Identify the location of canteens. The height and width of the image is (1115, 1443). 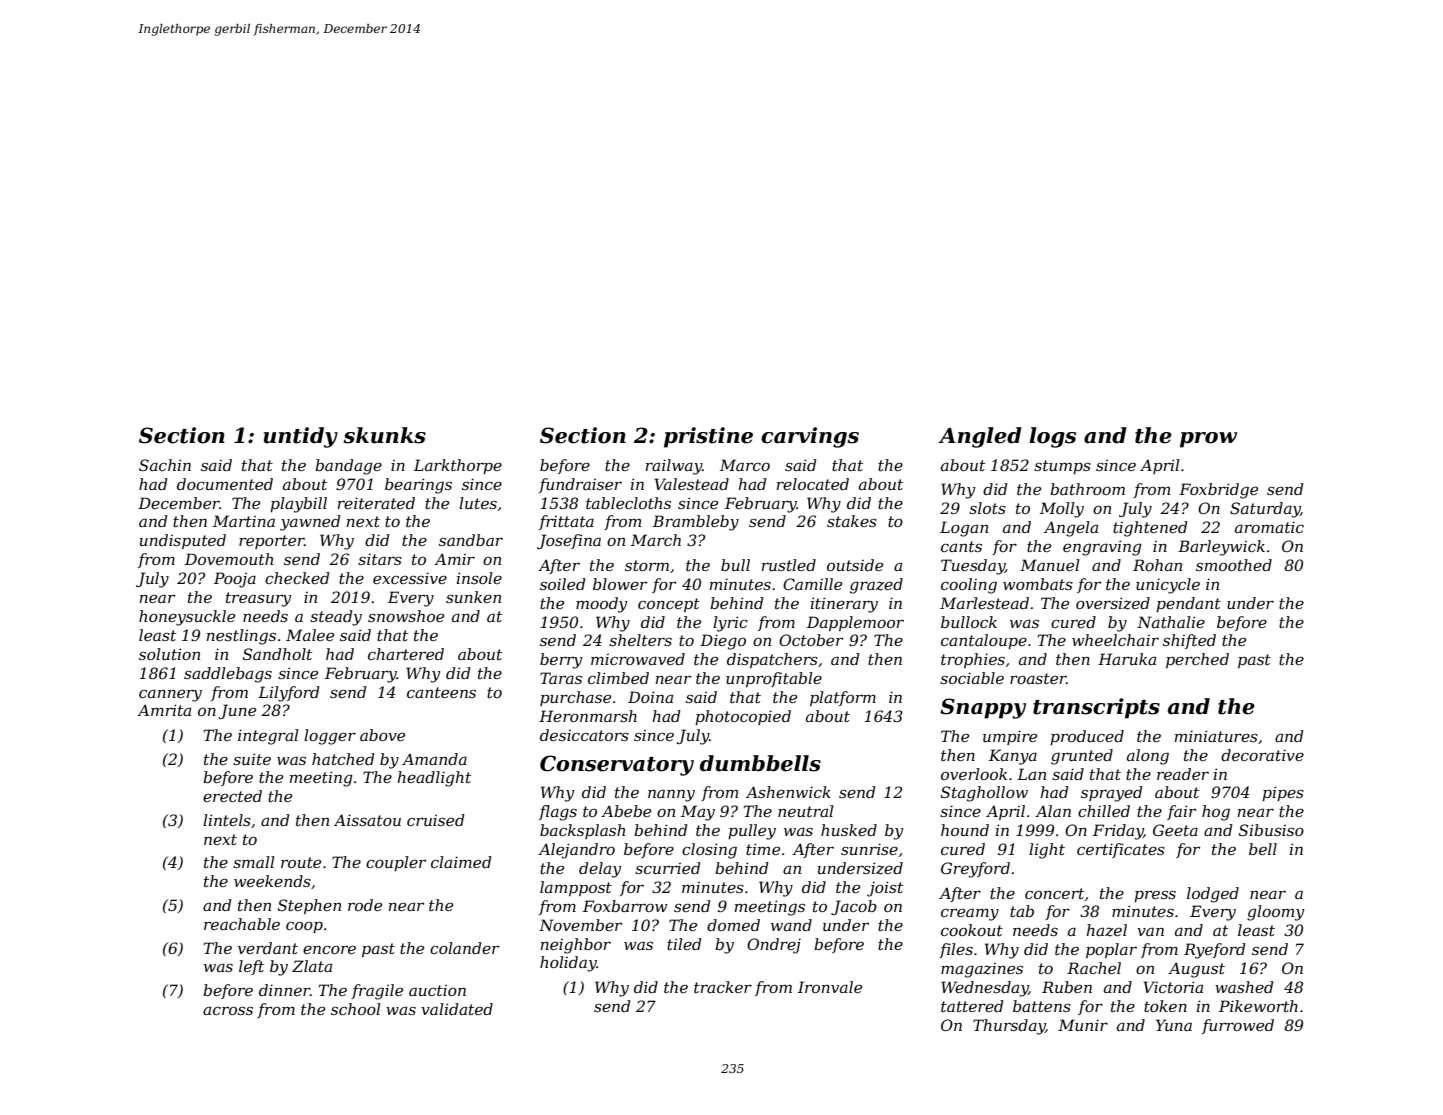
(441, 692).
